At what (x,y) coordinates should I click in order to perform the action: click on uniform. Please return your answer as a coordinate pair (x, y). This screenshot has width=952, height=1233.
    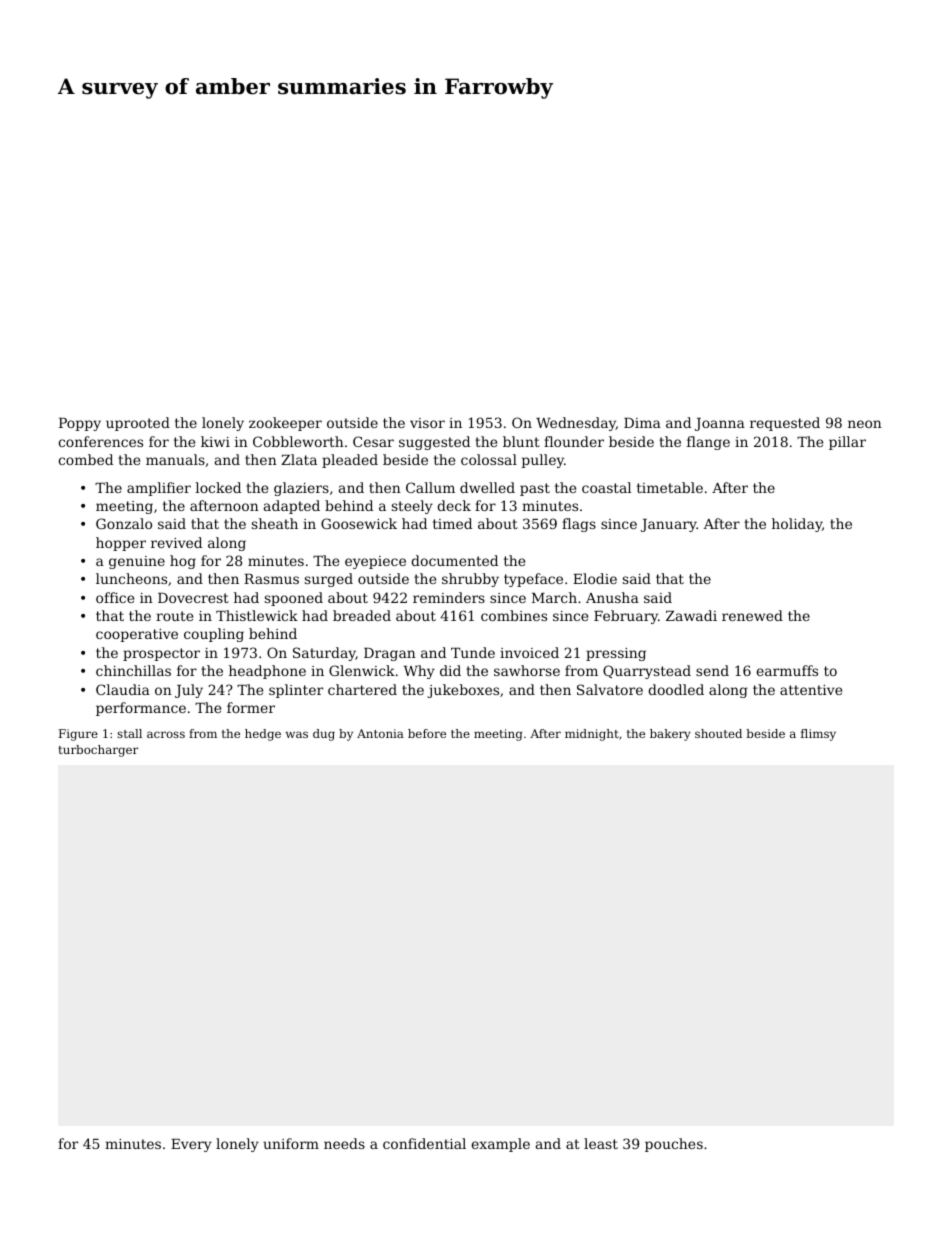
    Looking at the image, I should click on (291, 1143).
